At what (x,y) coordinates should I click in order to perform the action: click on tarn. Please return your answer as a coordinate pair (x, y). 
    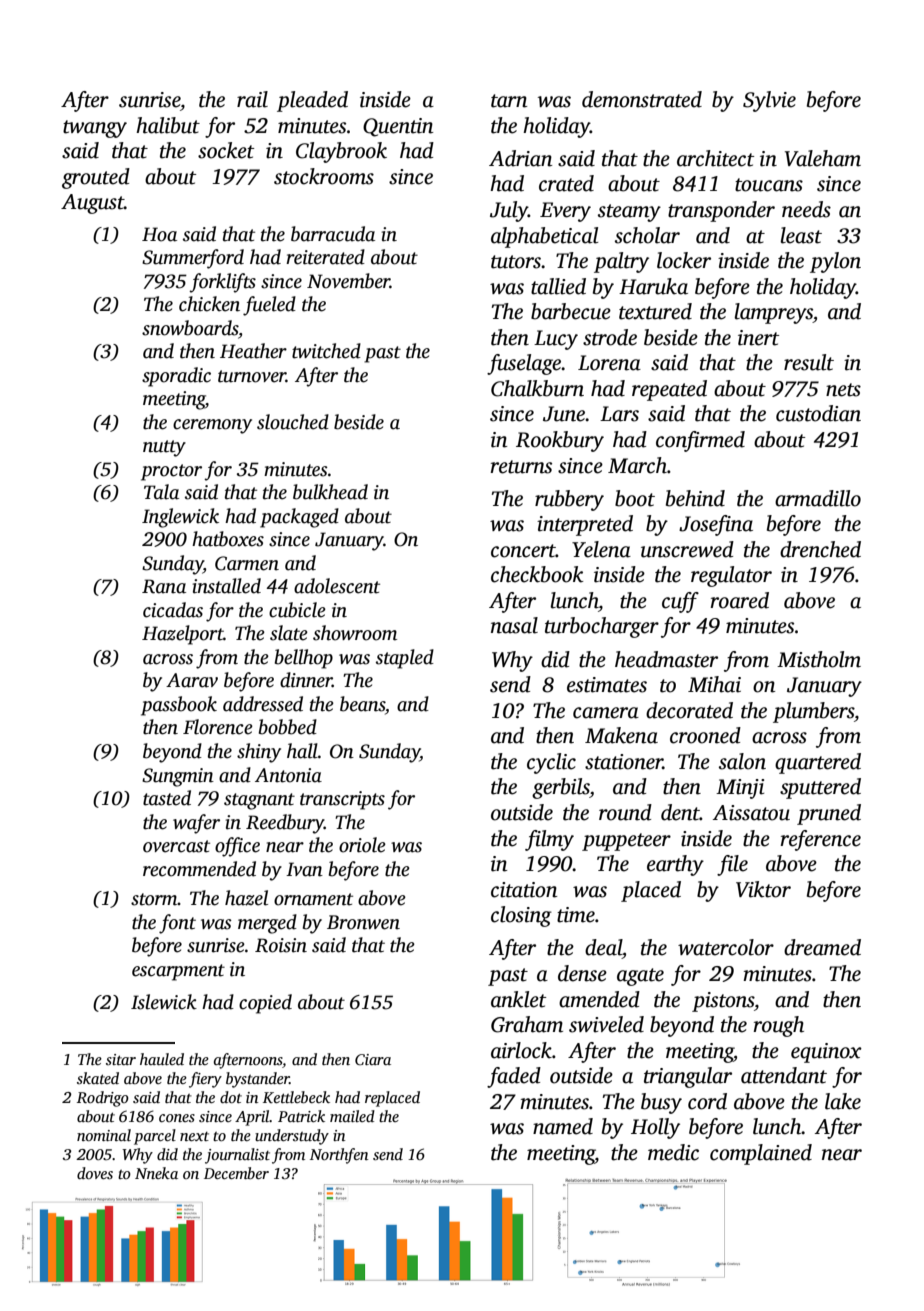
    Looking at the image, I should click on (509, 101).
